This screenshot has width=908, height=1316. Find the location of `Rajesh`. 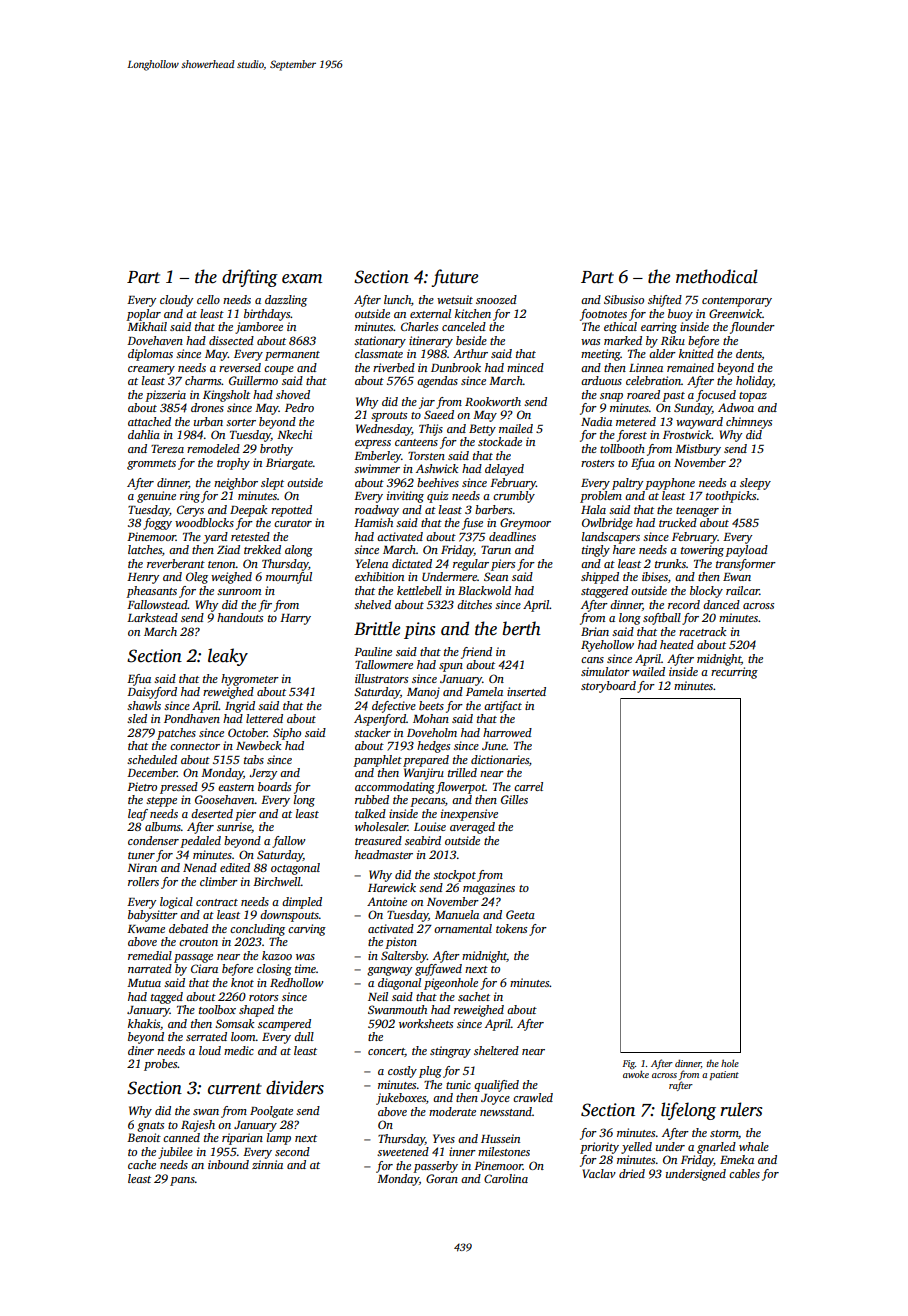

Rajesh is located at coordinates (198, 1126).
